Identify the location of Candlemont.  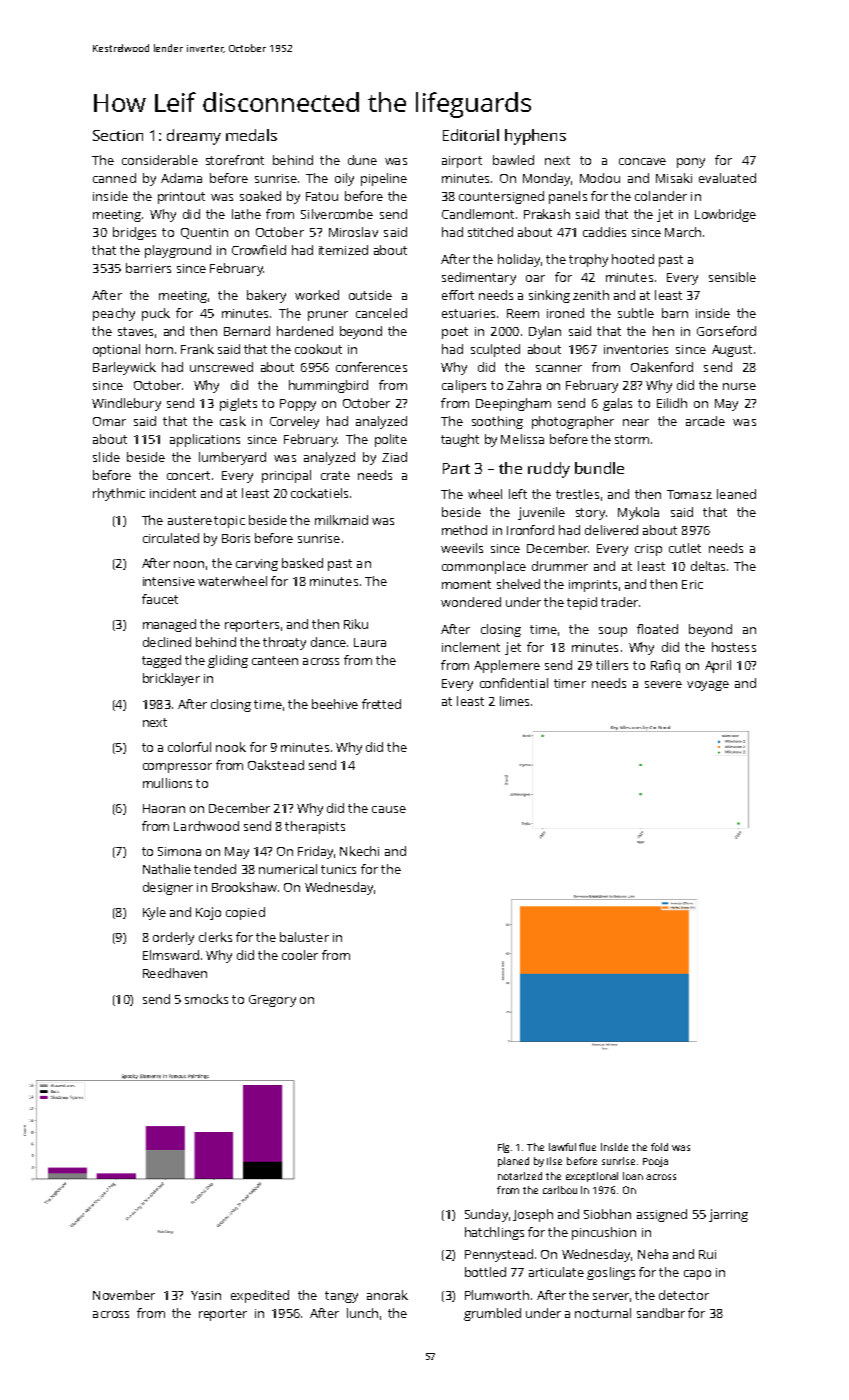
(478, 214).
